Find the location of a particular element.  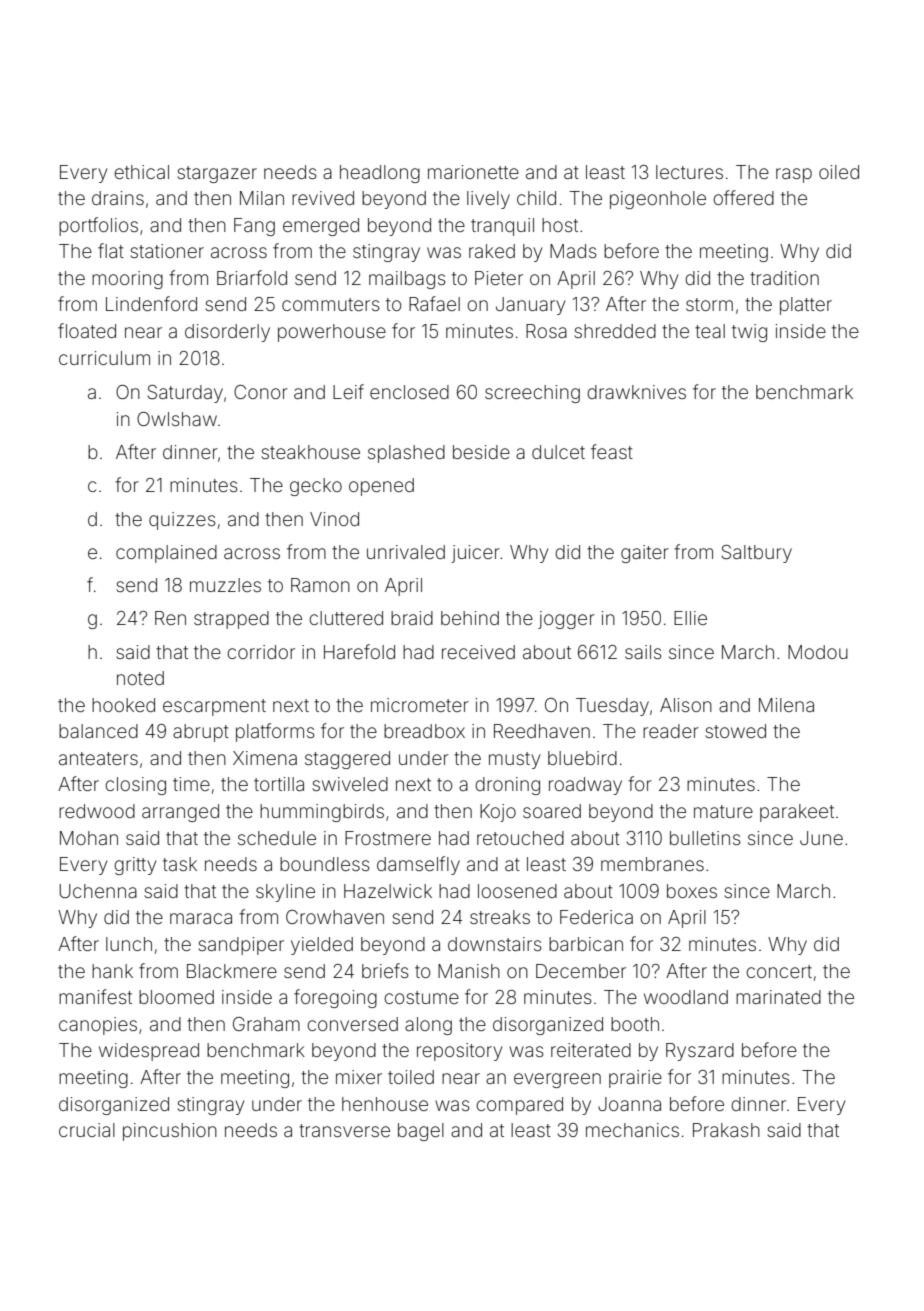

rasp is located at coordinates (794, 175).
